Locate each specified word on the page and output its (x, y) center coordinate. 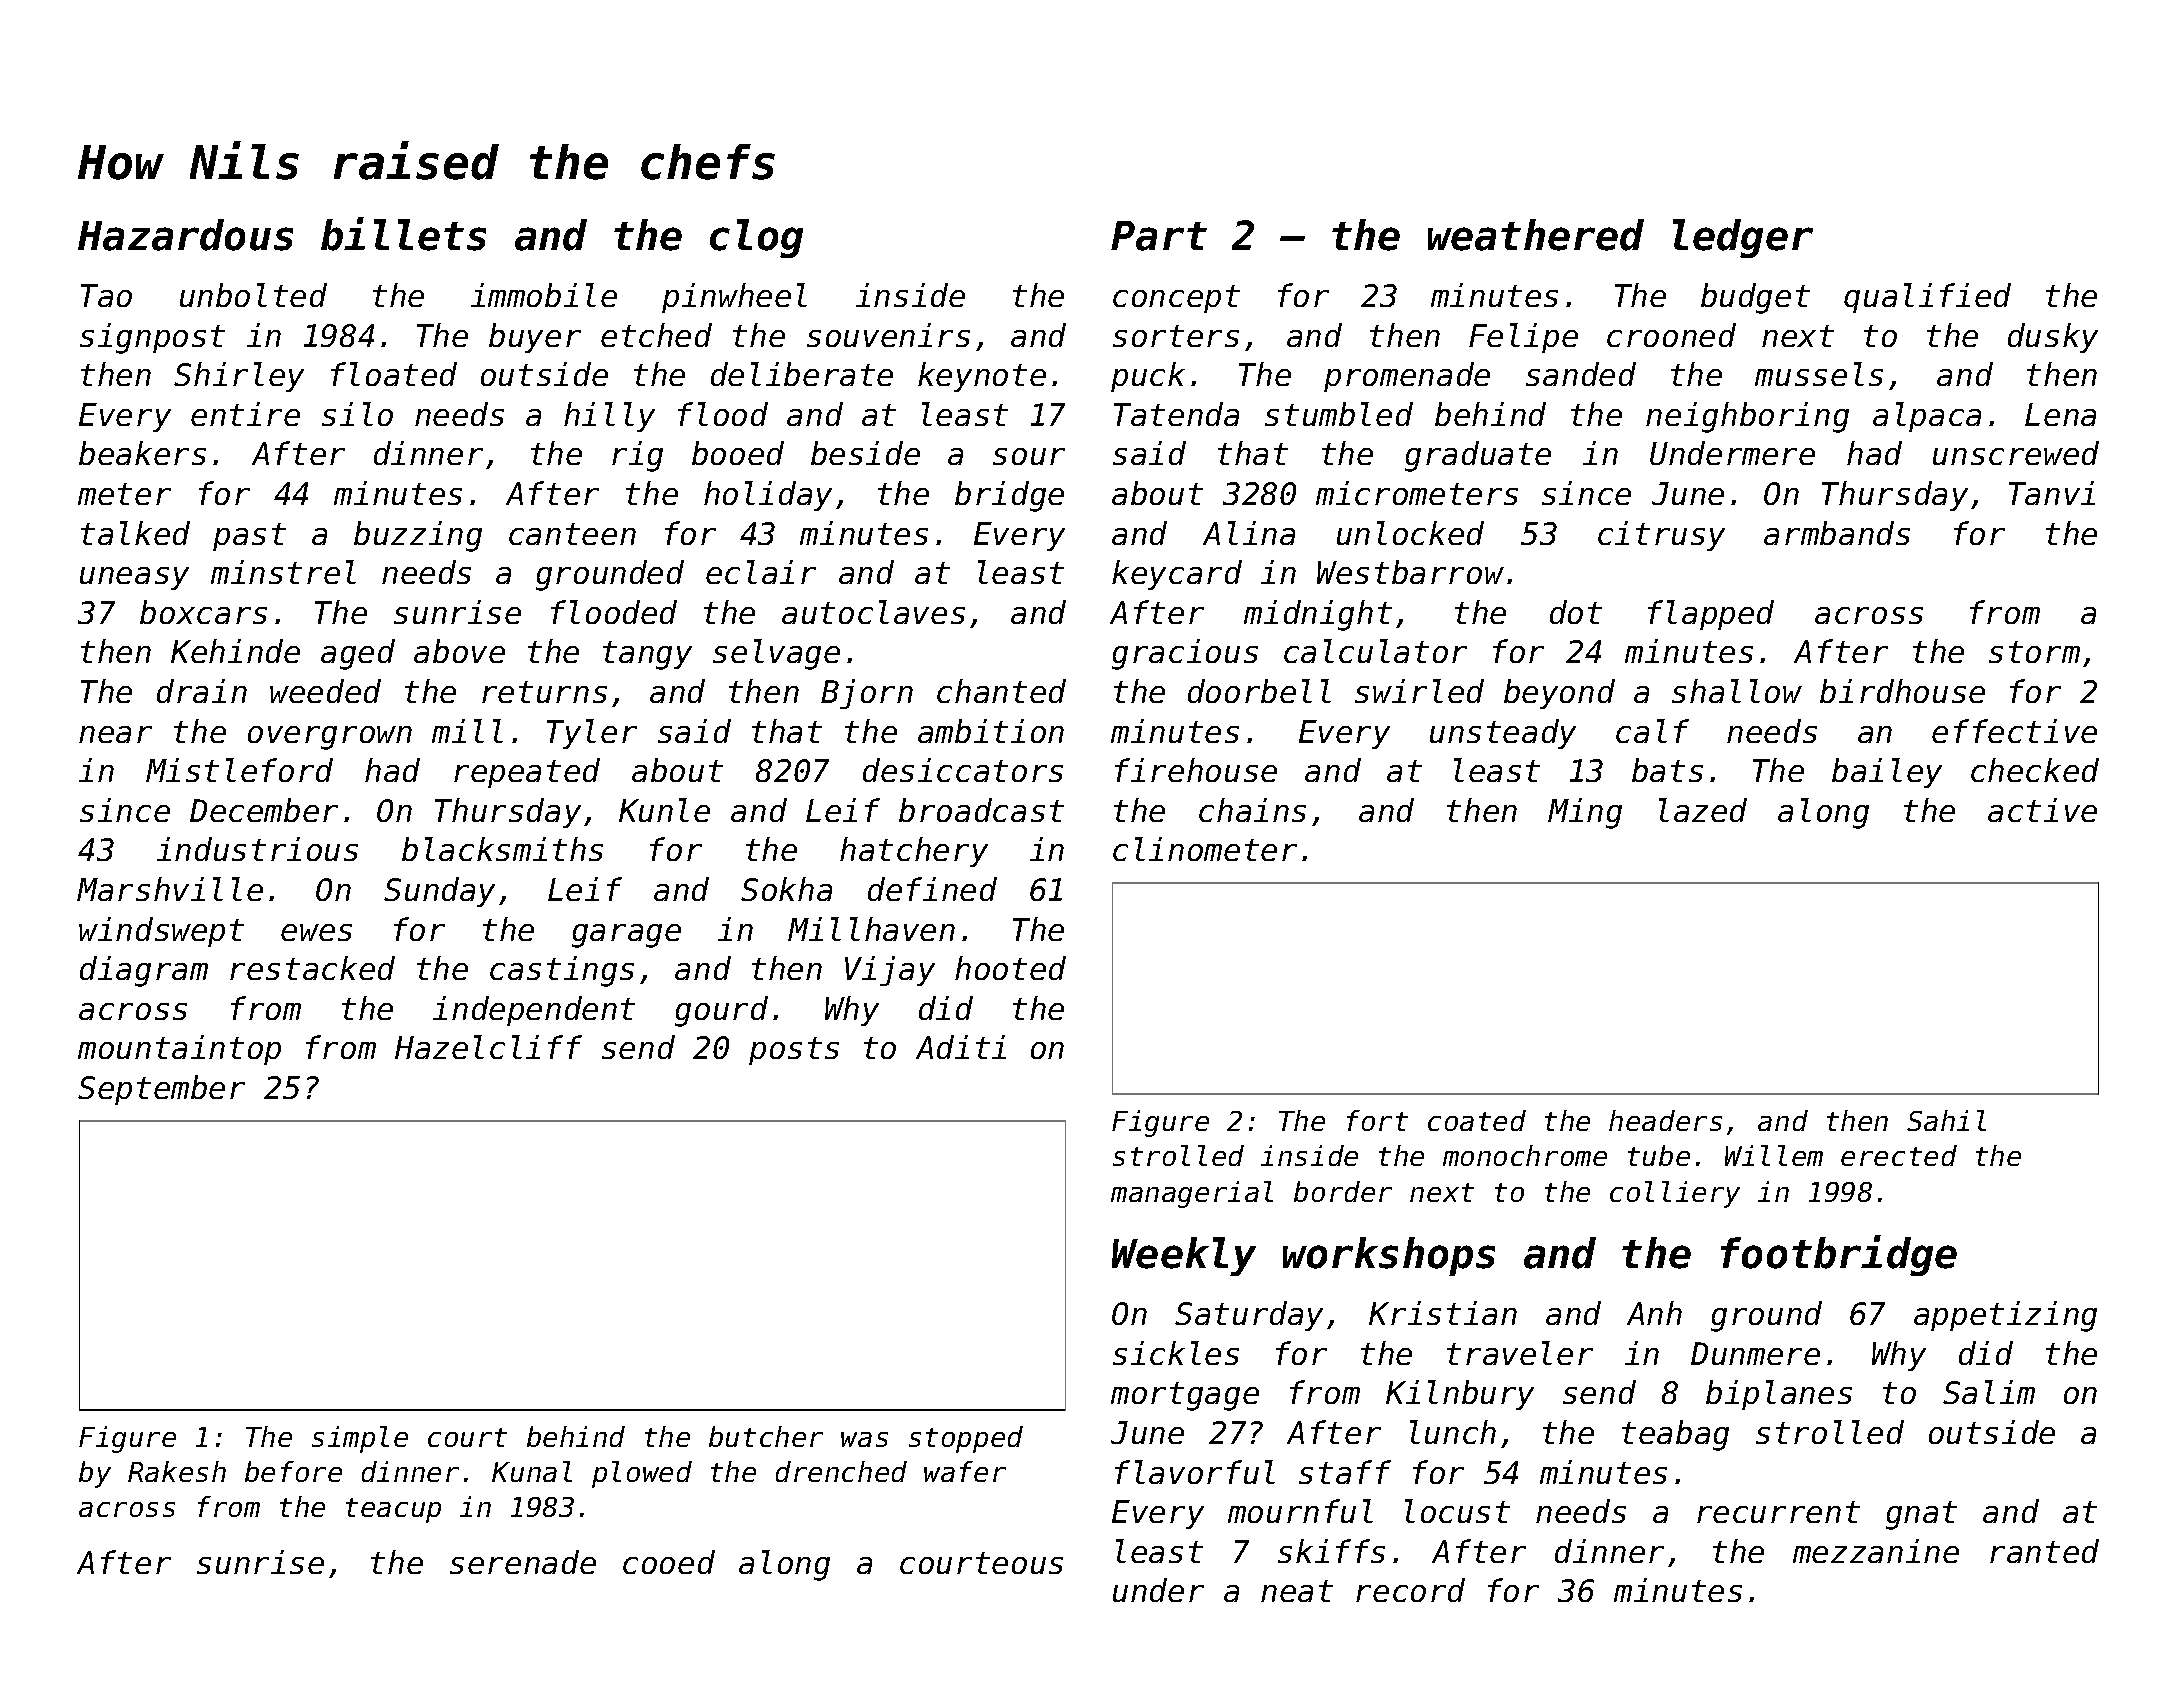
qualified (1927, 298)
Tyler (592, 734)
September (161, 1090)
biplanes (1779, 1395)
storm (2034, 652)
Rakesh (177, 1471)
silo (357, 414)
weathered (1536, 235)
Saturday (1249, 1316)
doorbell (1259, 691)
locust (1457, 1511)
